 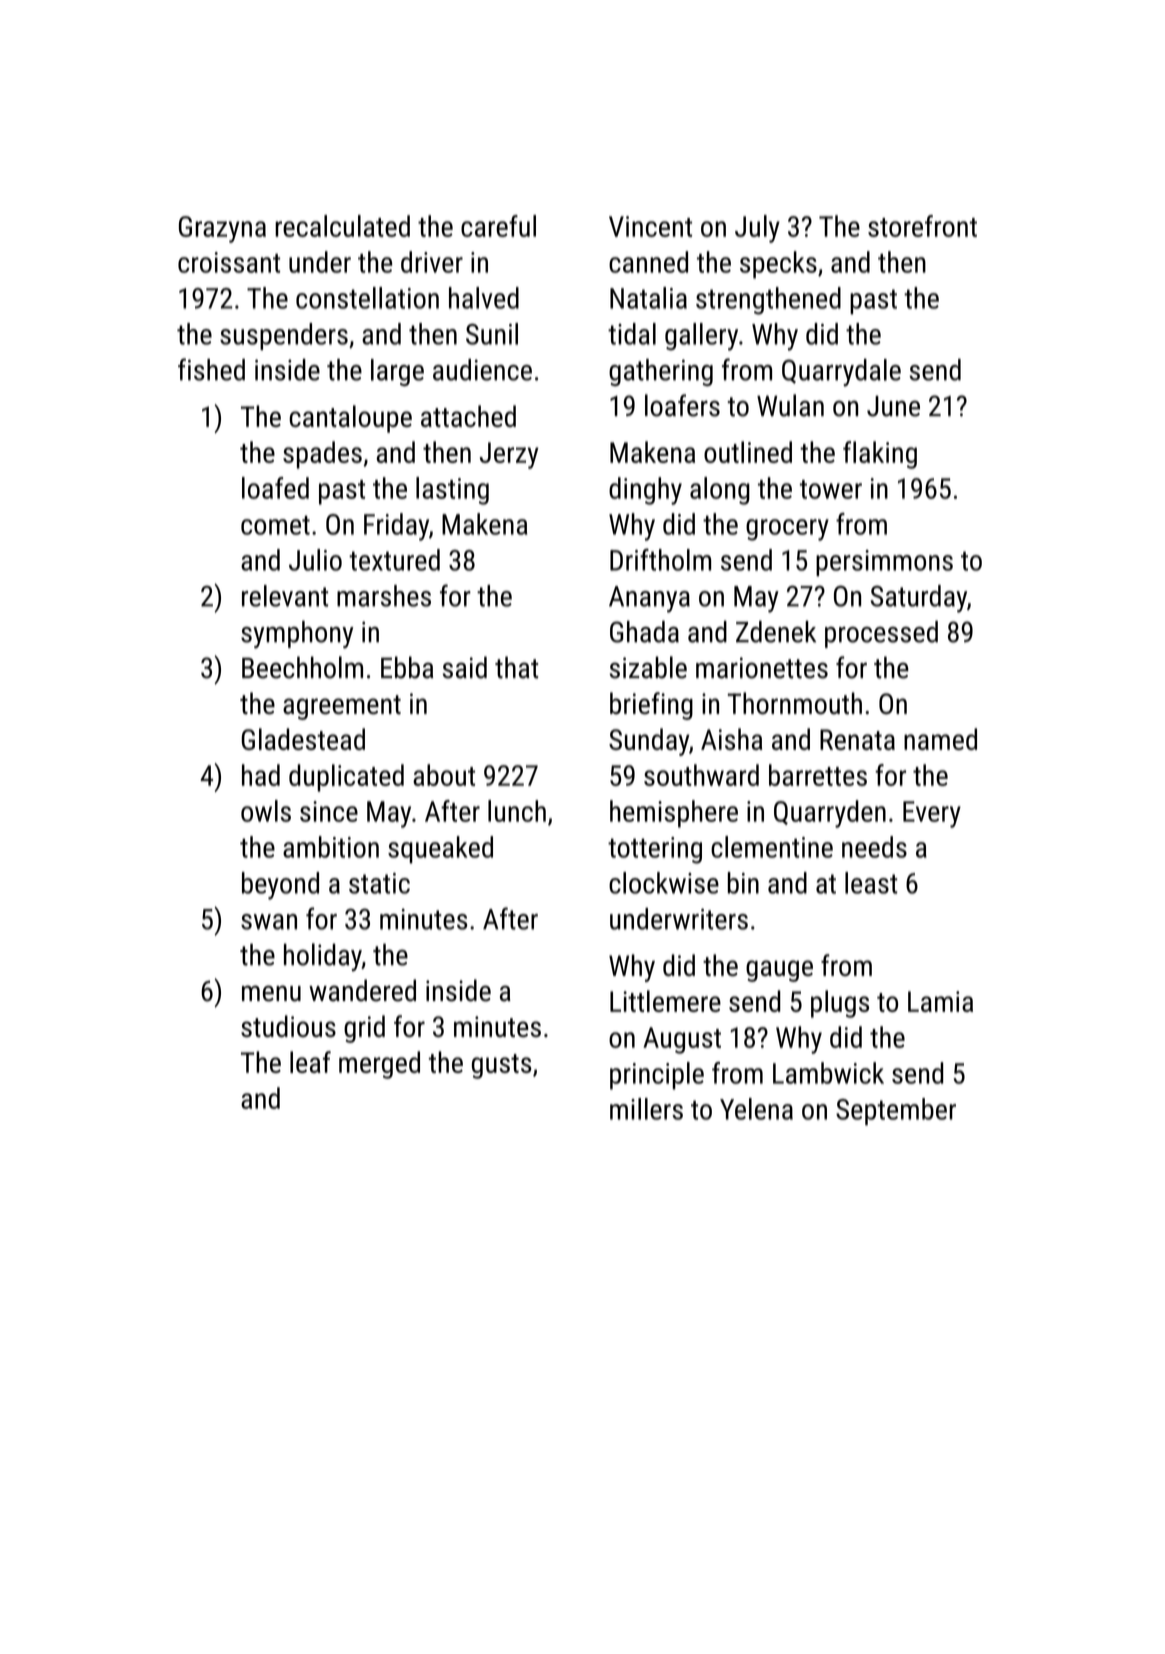 I want to click on Friday, so click(x=396, y=527).
